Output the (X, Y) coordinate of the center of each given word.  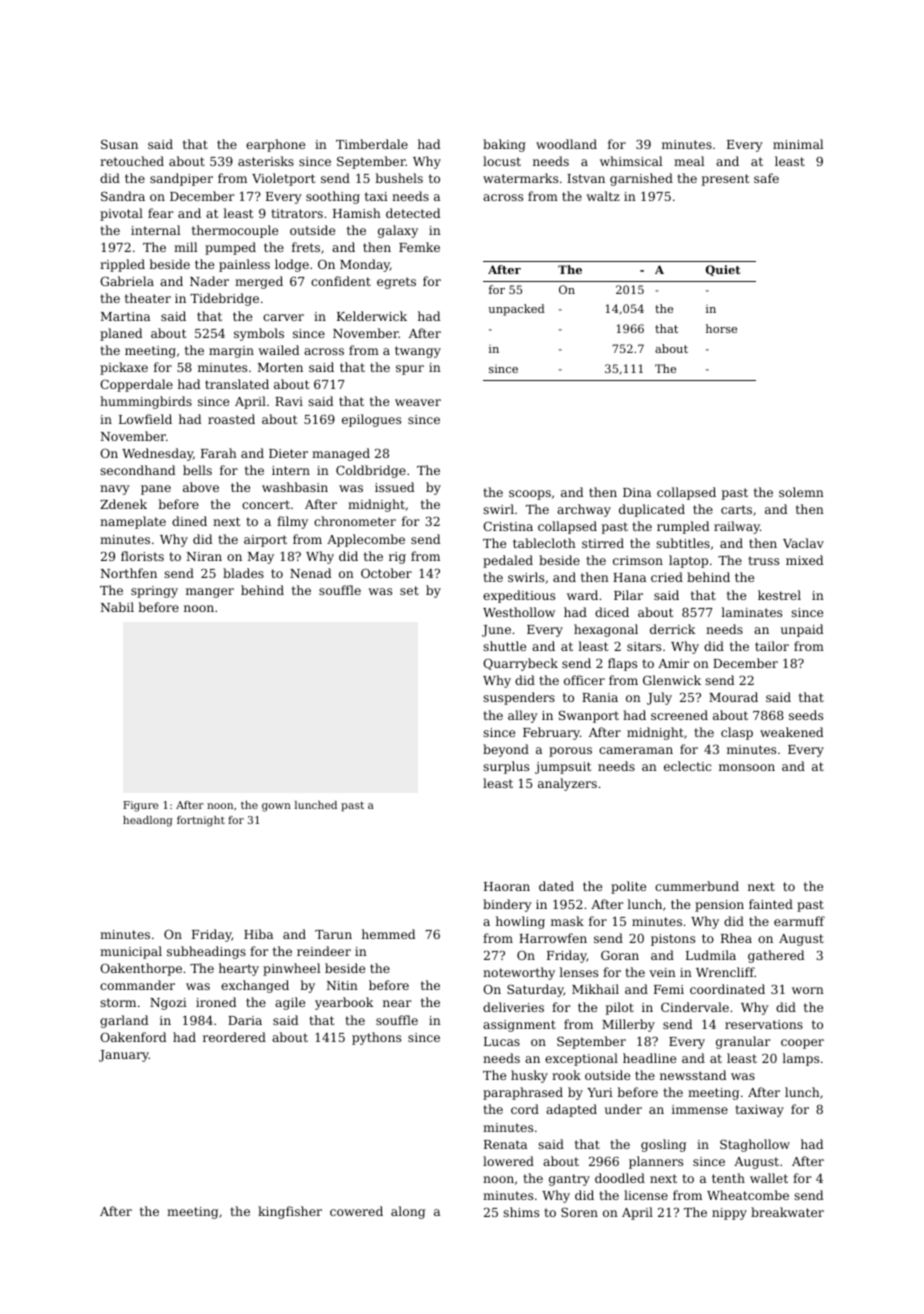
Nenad (311, 573)
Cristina (508, 526)
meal (689, 161)
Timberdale (372, 144)
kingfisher (290, 1212)
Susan (119, 144)
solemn (801, 492)
